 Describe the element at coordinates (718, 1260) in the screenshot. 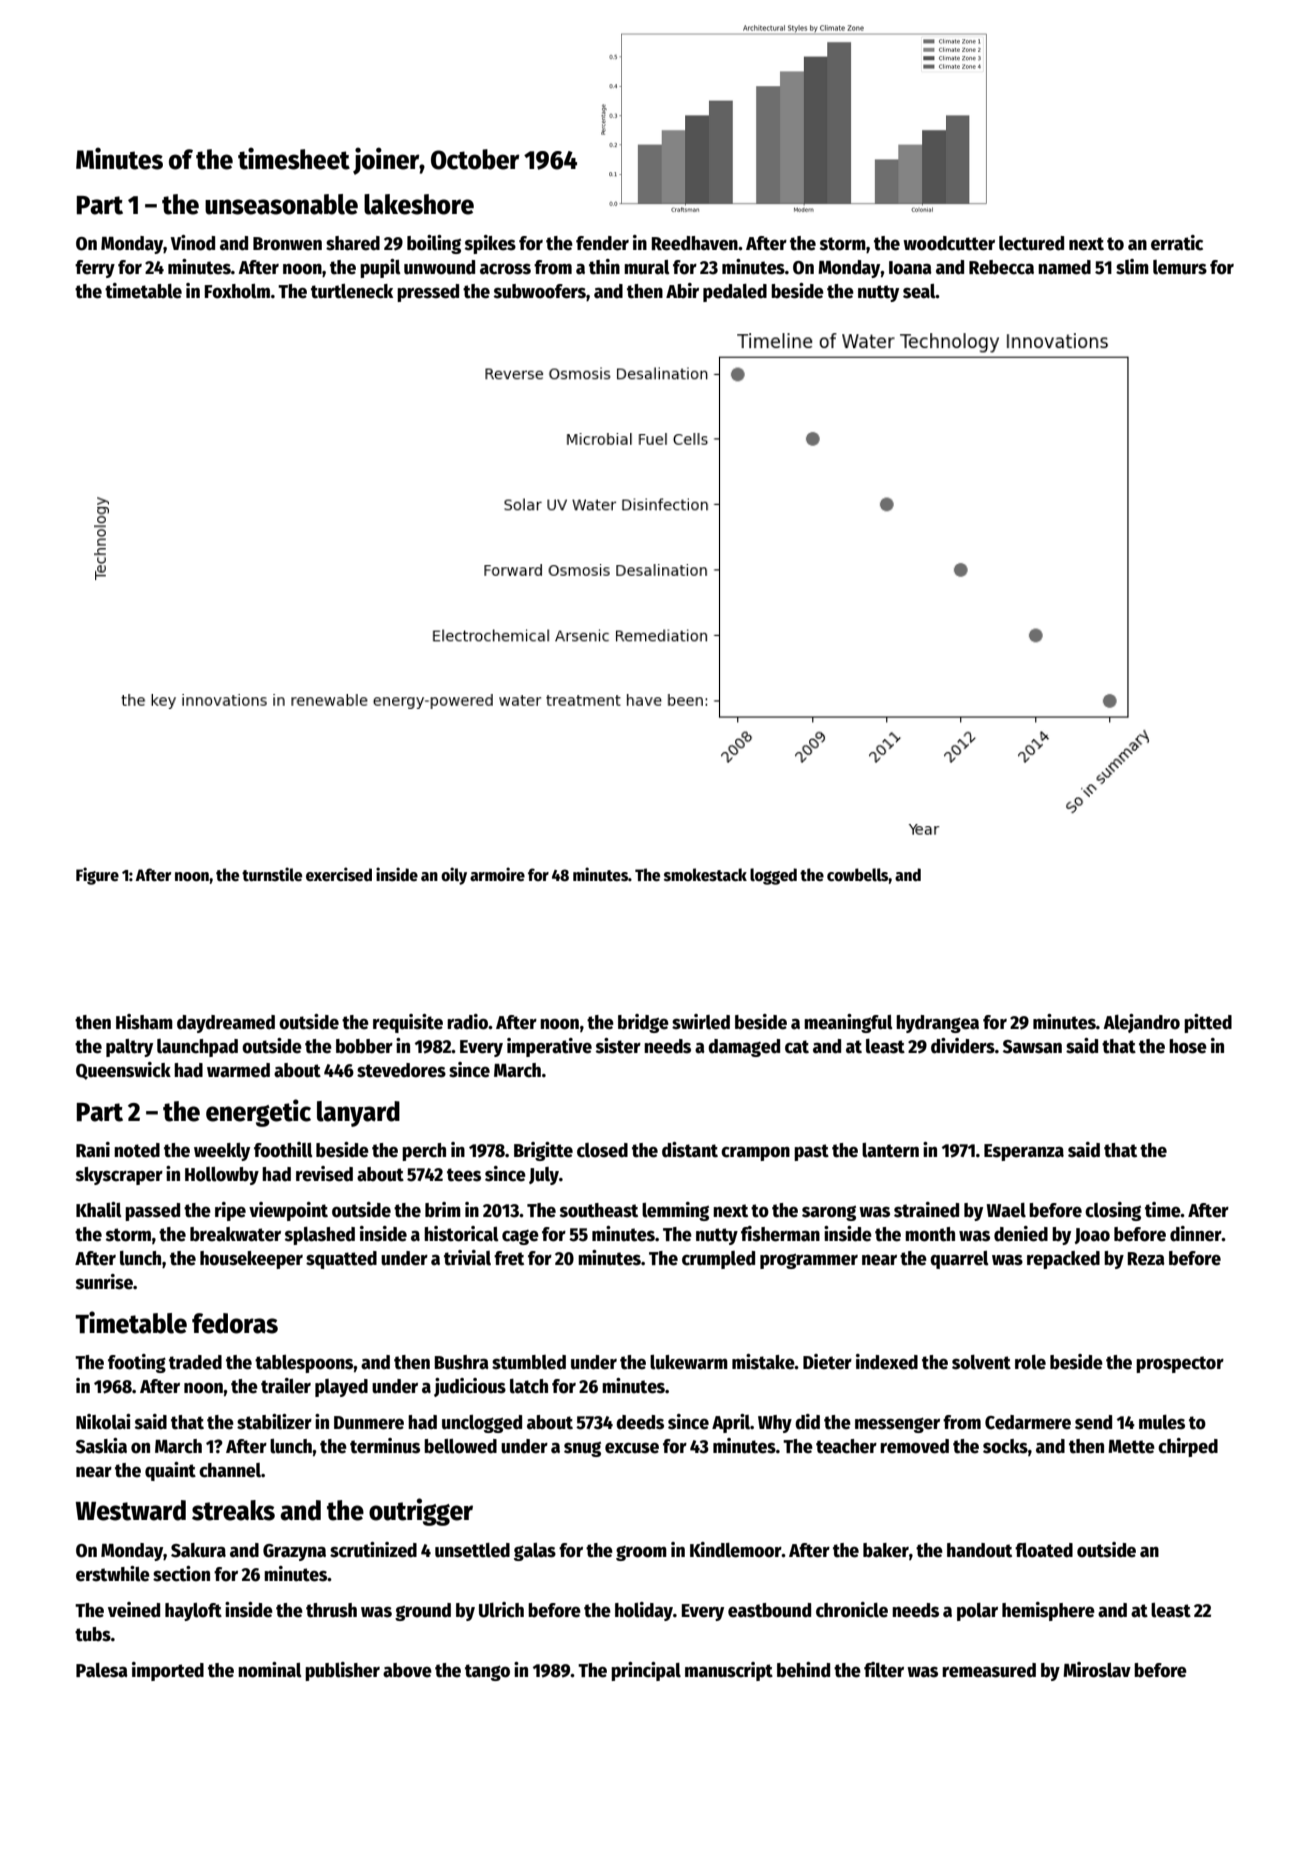

I see `crumpled` at that location.
